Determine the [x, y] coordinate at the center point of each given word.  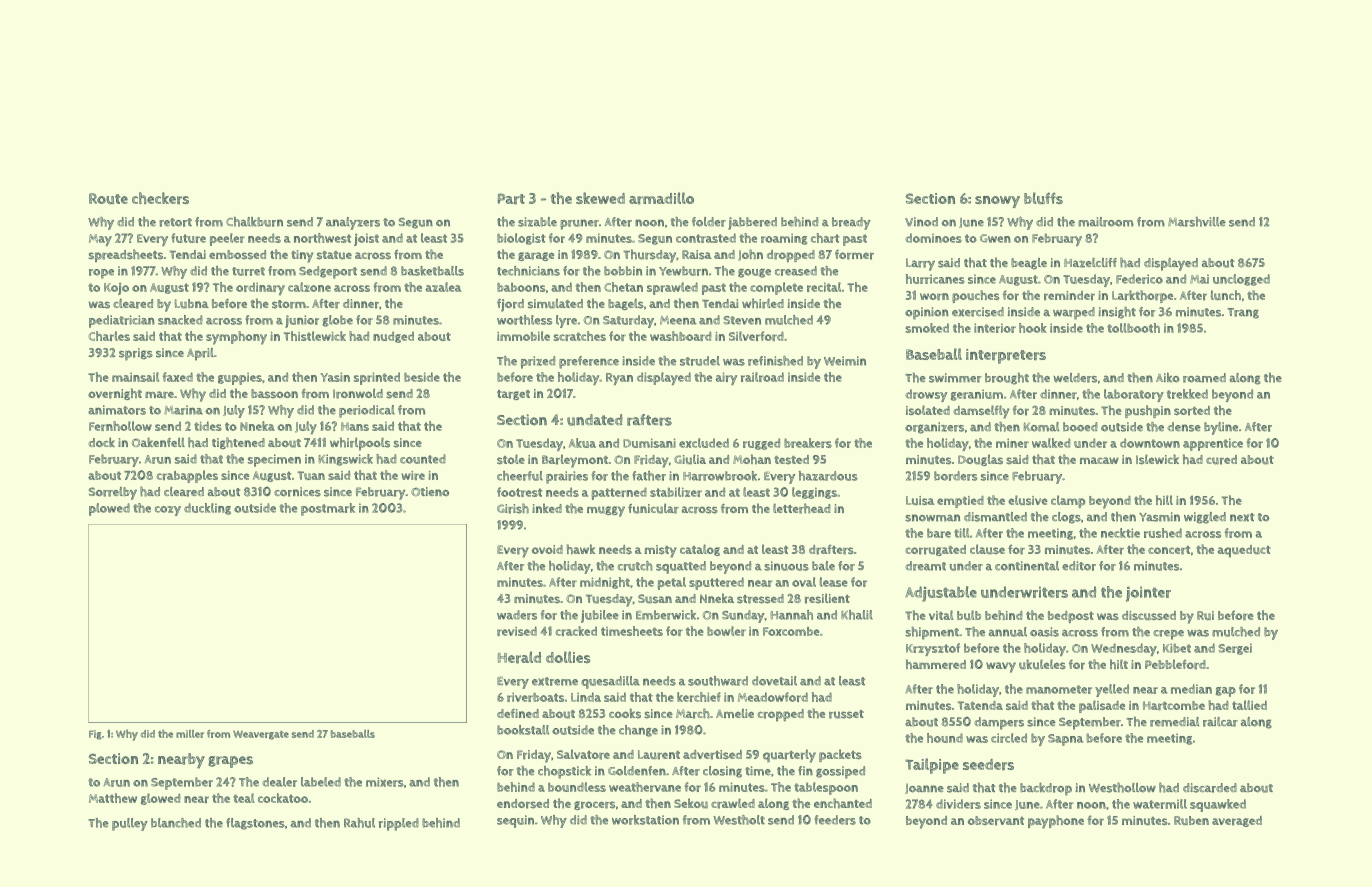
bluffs [1043, 198]
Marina [183, 410]
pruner [579, 224]
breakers [808, 443]
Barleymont [575, 461]
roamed [1204, 378]
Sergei [1235, 649]
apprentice [1213, 444]
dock [101, 442]
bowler [726, 631]
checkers [160, 198]
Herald [519, 657]
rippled [399, 824]
